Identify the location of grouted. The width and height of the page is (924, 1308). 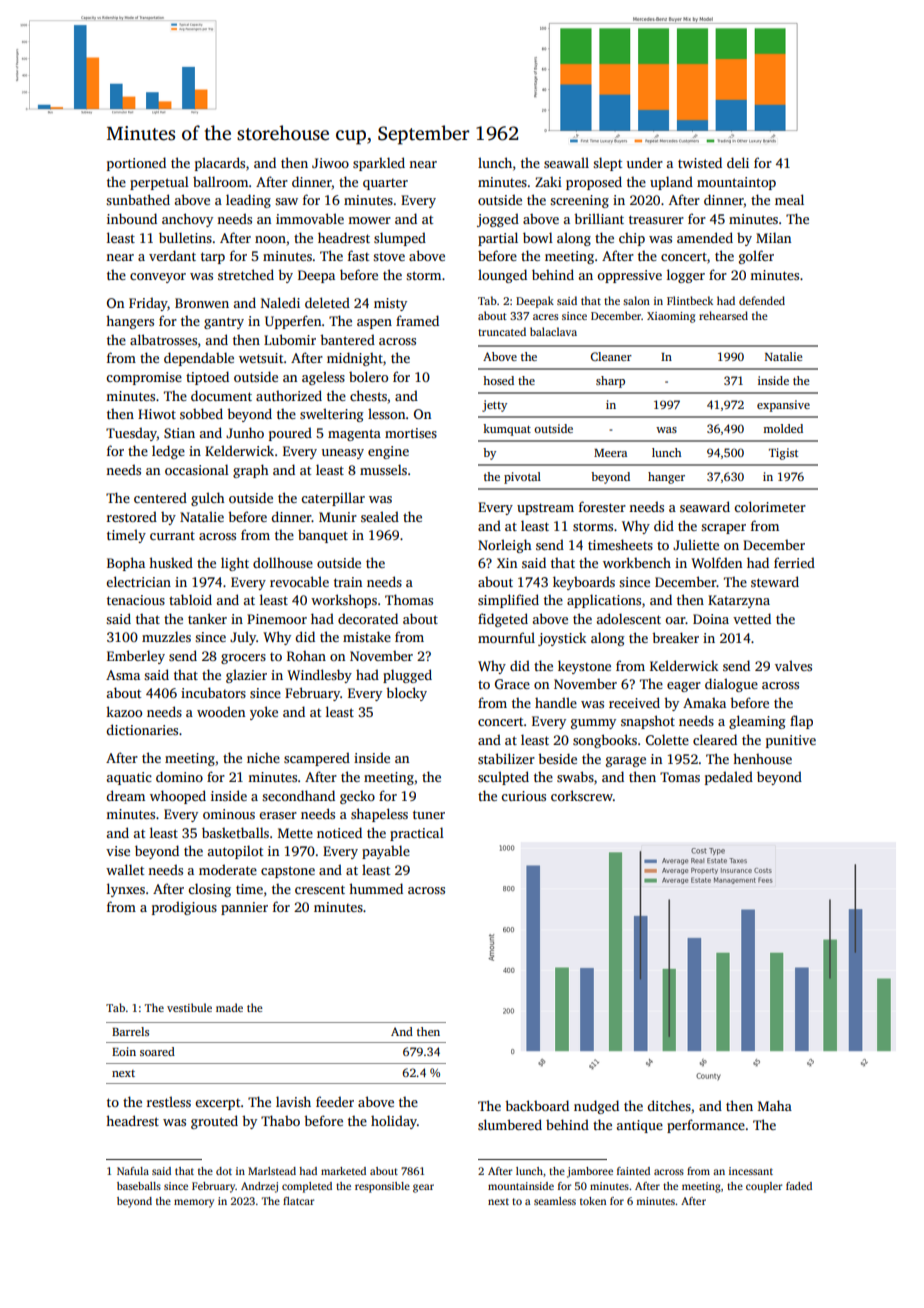
(214, 1122).
